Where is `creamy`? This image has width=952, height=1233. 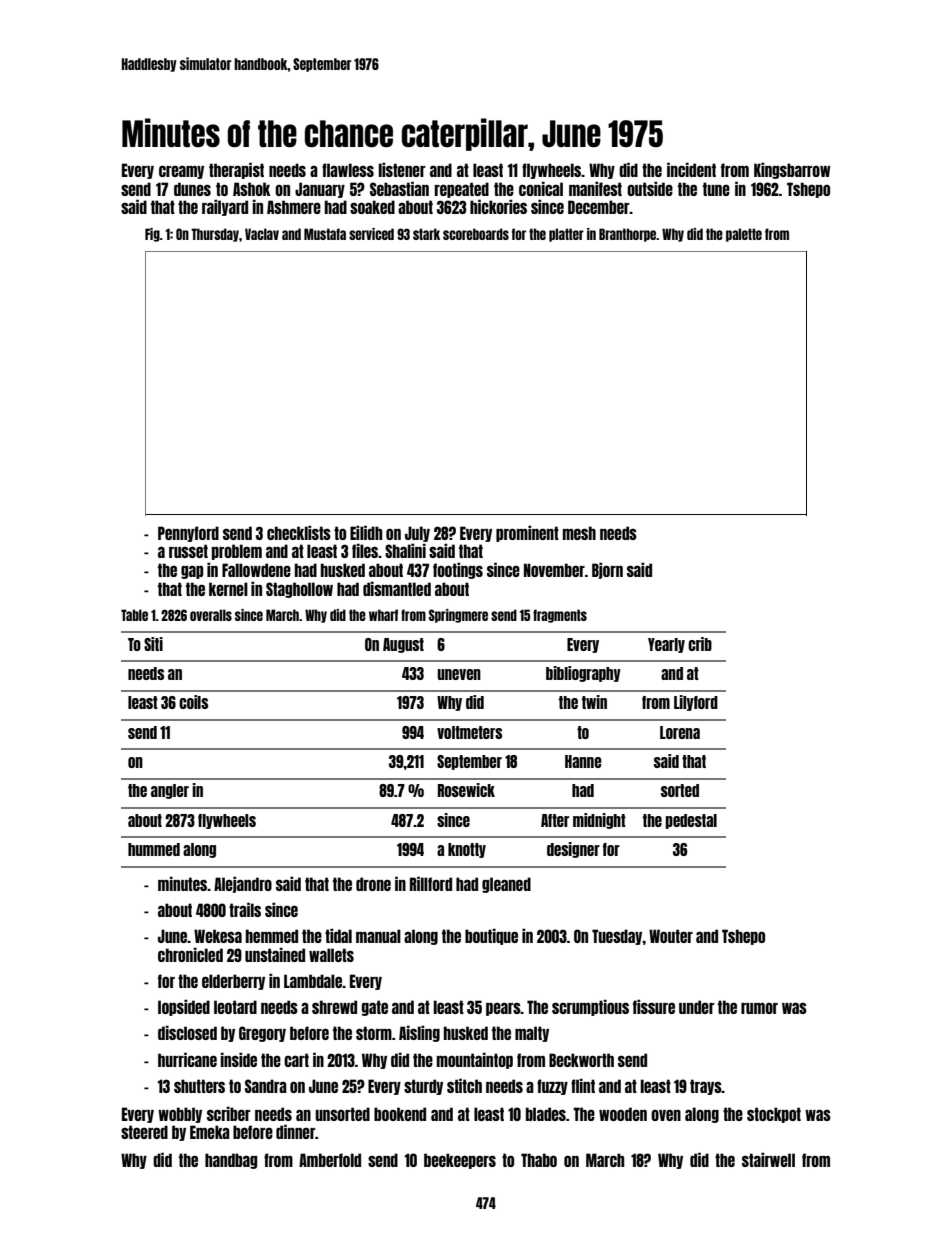 creamy is located at coordinates (181, 172).
